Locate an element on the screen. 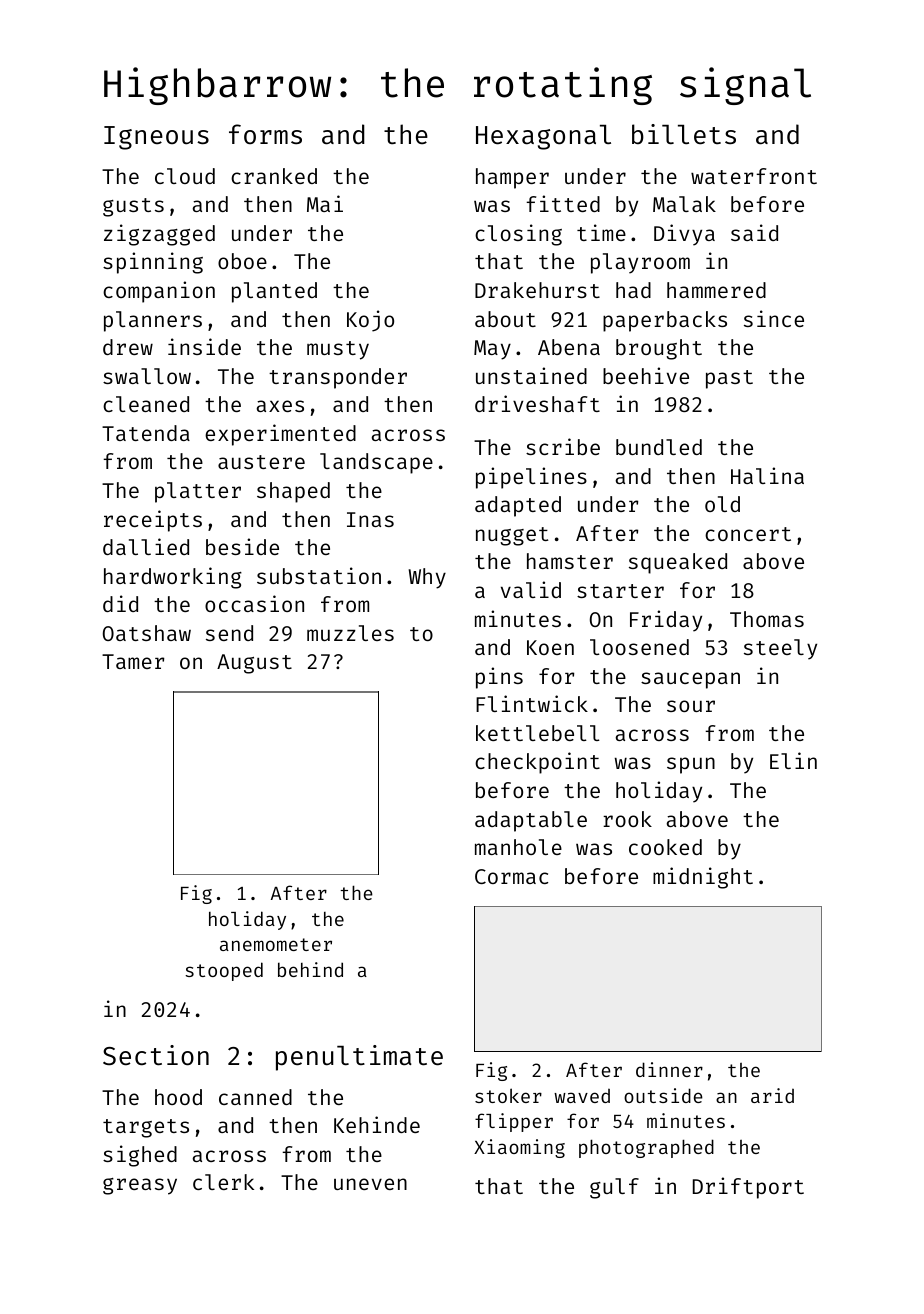 The height and width of the screenshot is (1314, 924). Driftport is located at coordinates (748, 1188).
